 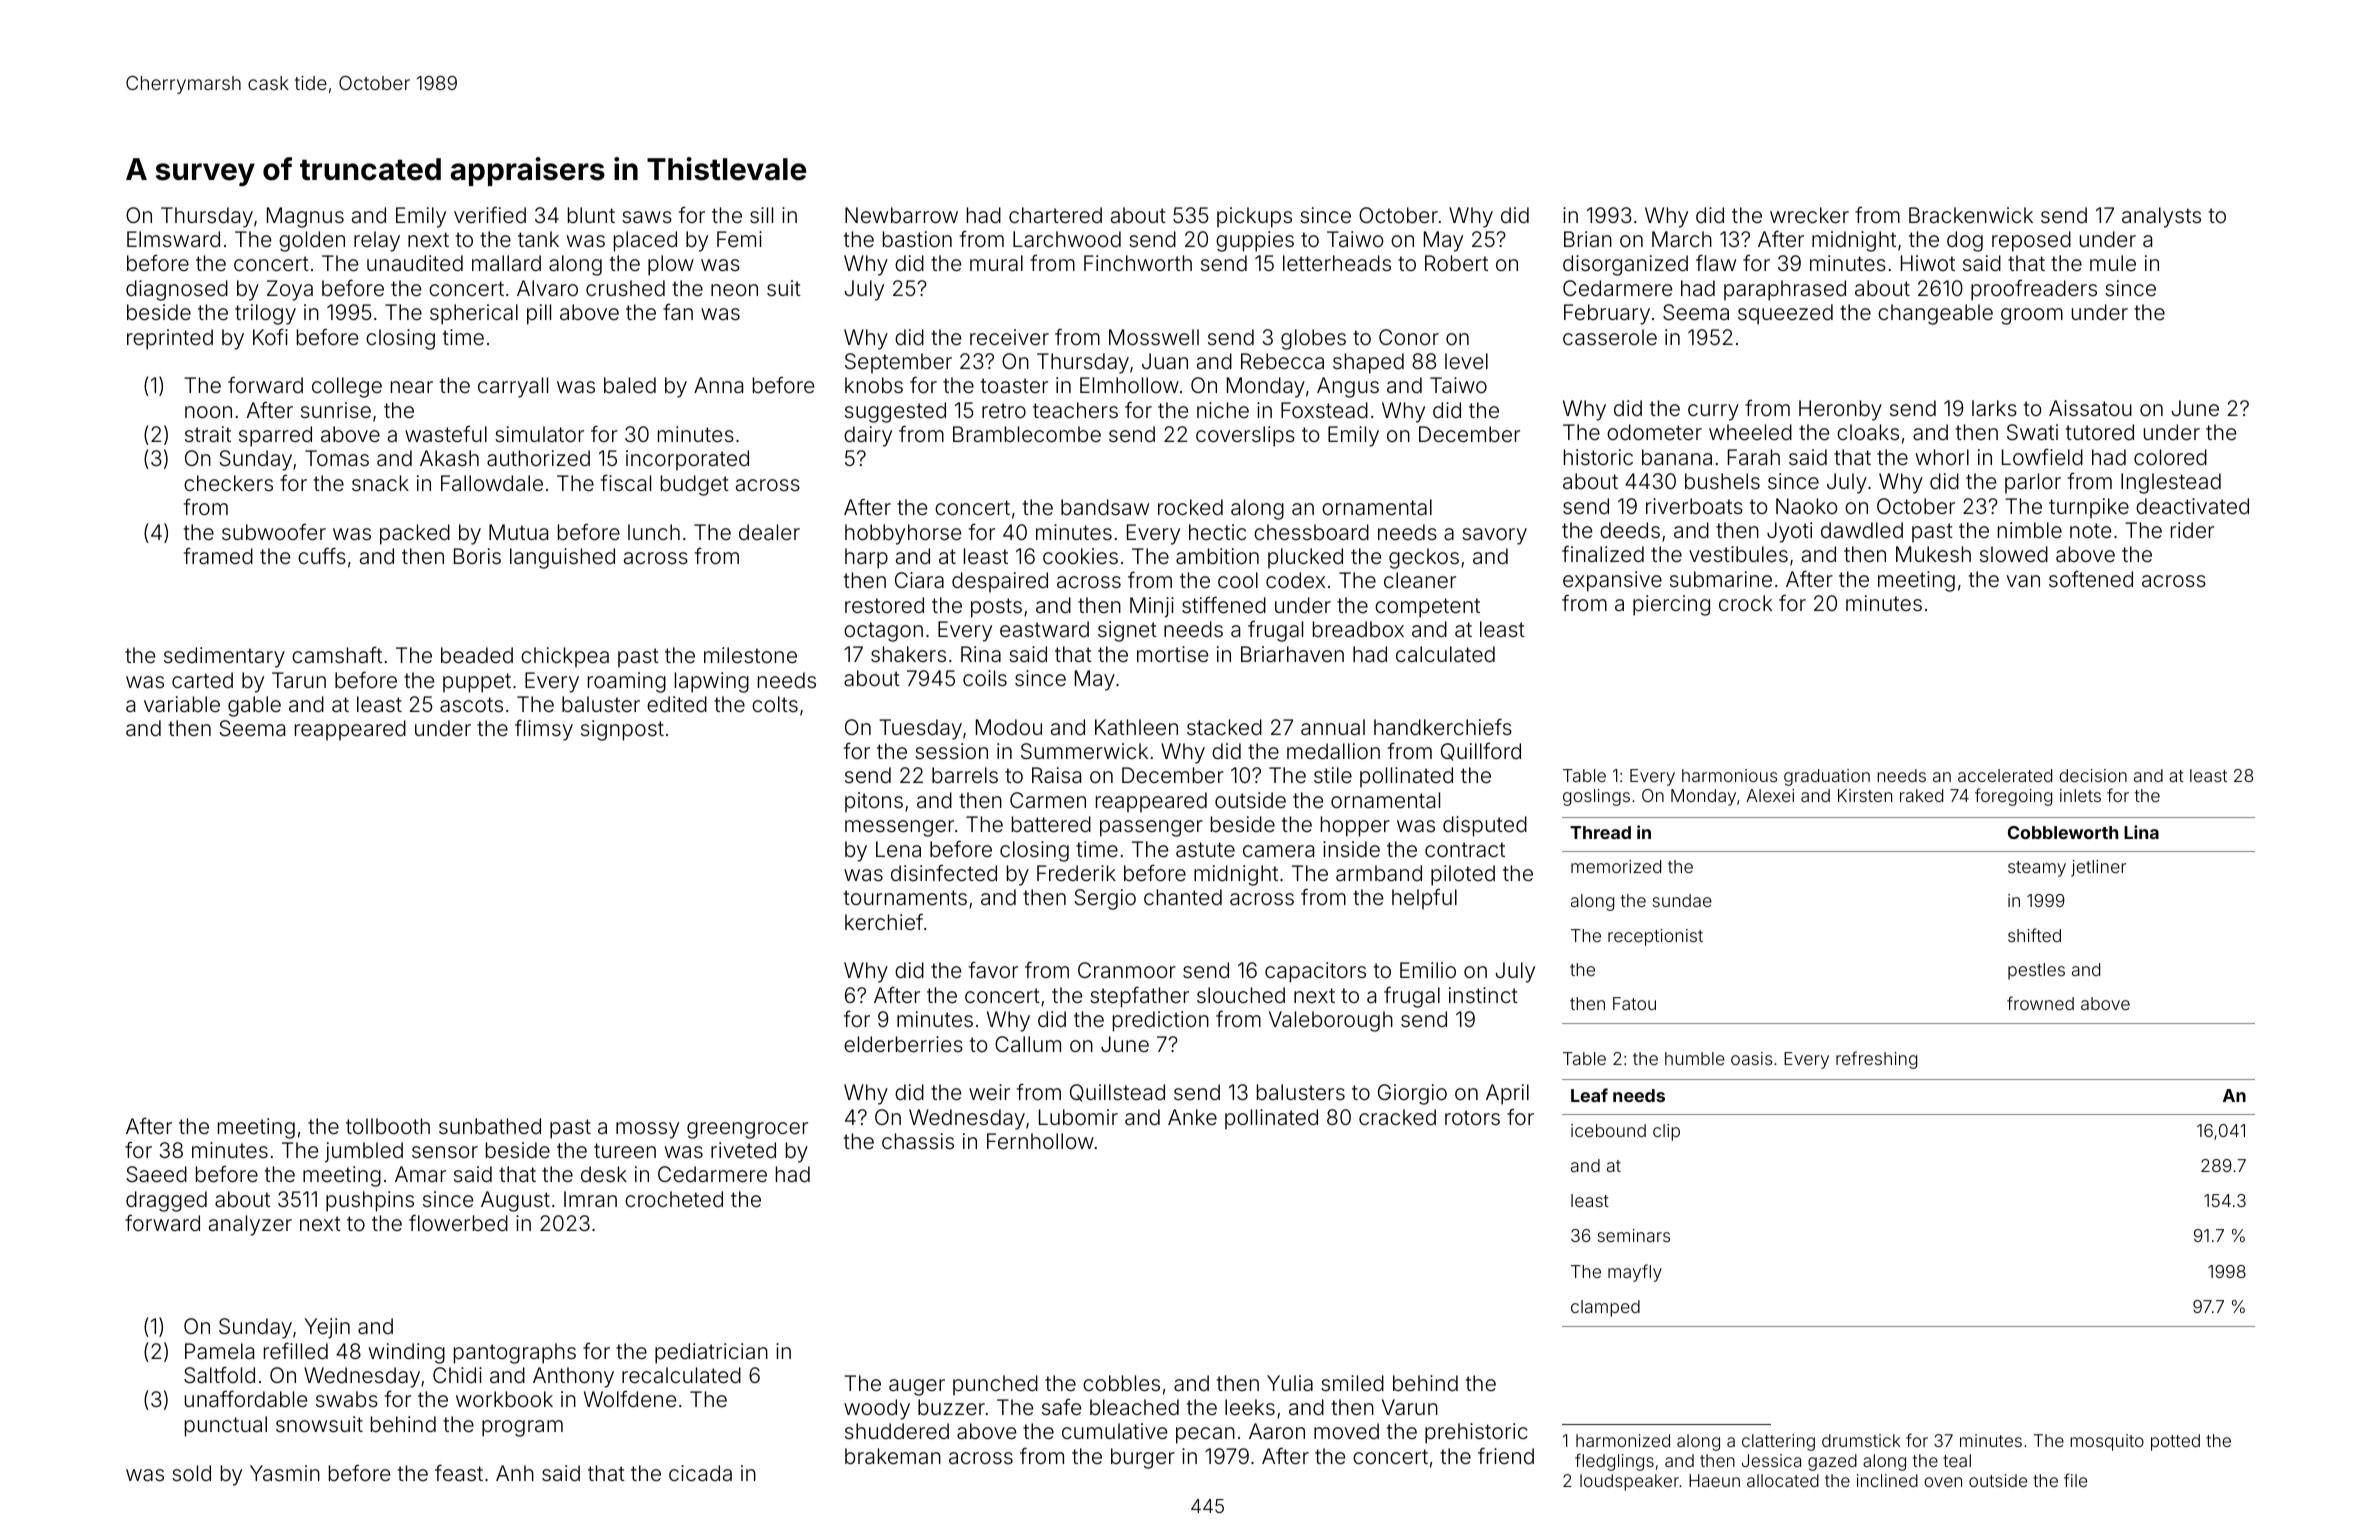 What do you see at coordinates (874, 802) in the screenshot?
I see `pitons` at bounding box center [874, 802].
